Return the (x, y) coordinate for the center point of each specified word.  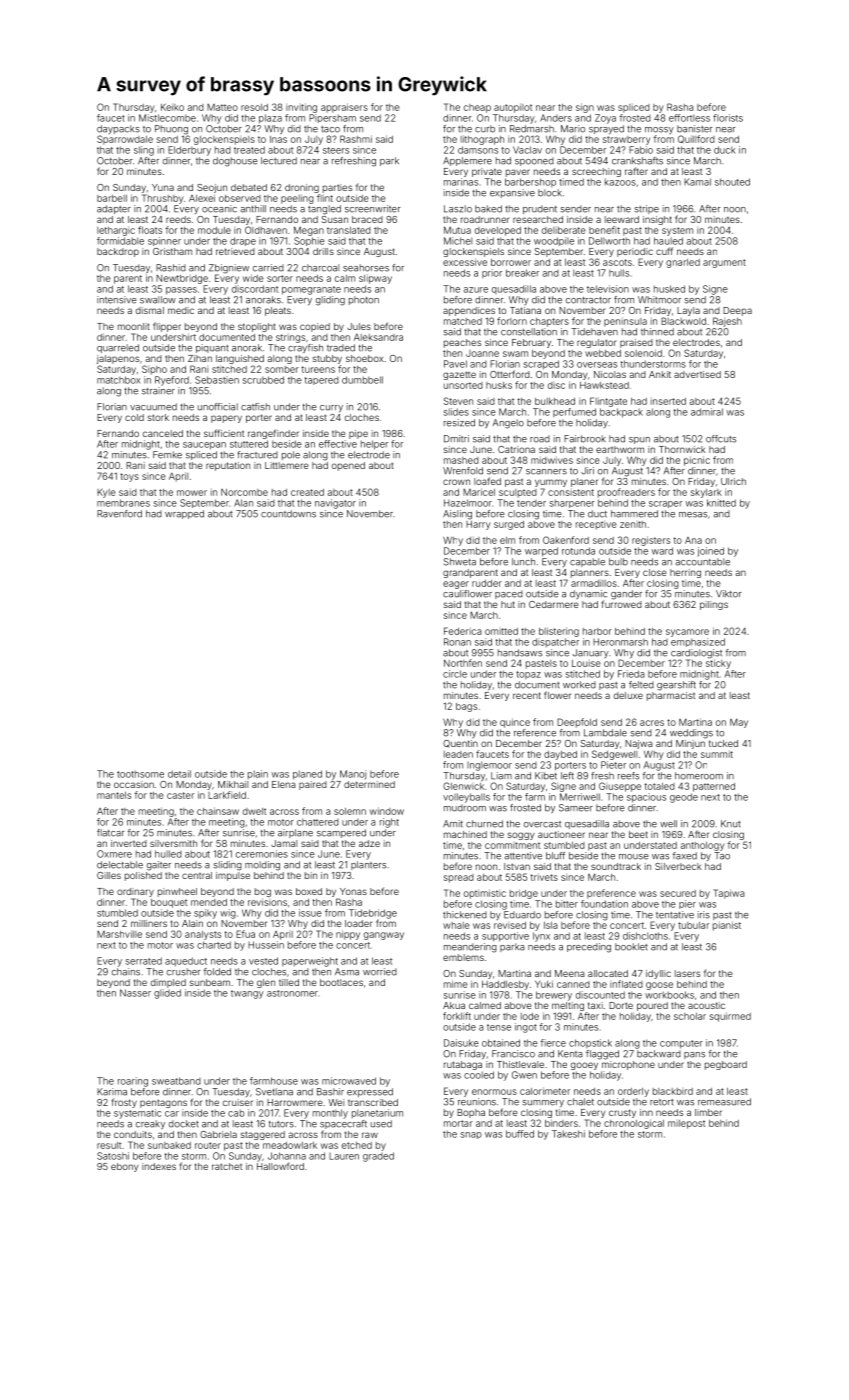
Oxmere (114, 854)
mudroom (465, 808)
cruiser (238, 1102)
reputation (228, 466)
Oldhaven (266, 230)
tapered (322, 381)
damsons (478, 150)
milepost (686, 1124)
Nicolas (610, 374)
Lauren (344, 1156)
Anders (556, 118)
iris (704, 915)
